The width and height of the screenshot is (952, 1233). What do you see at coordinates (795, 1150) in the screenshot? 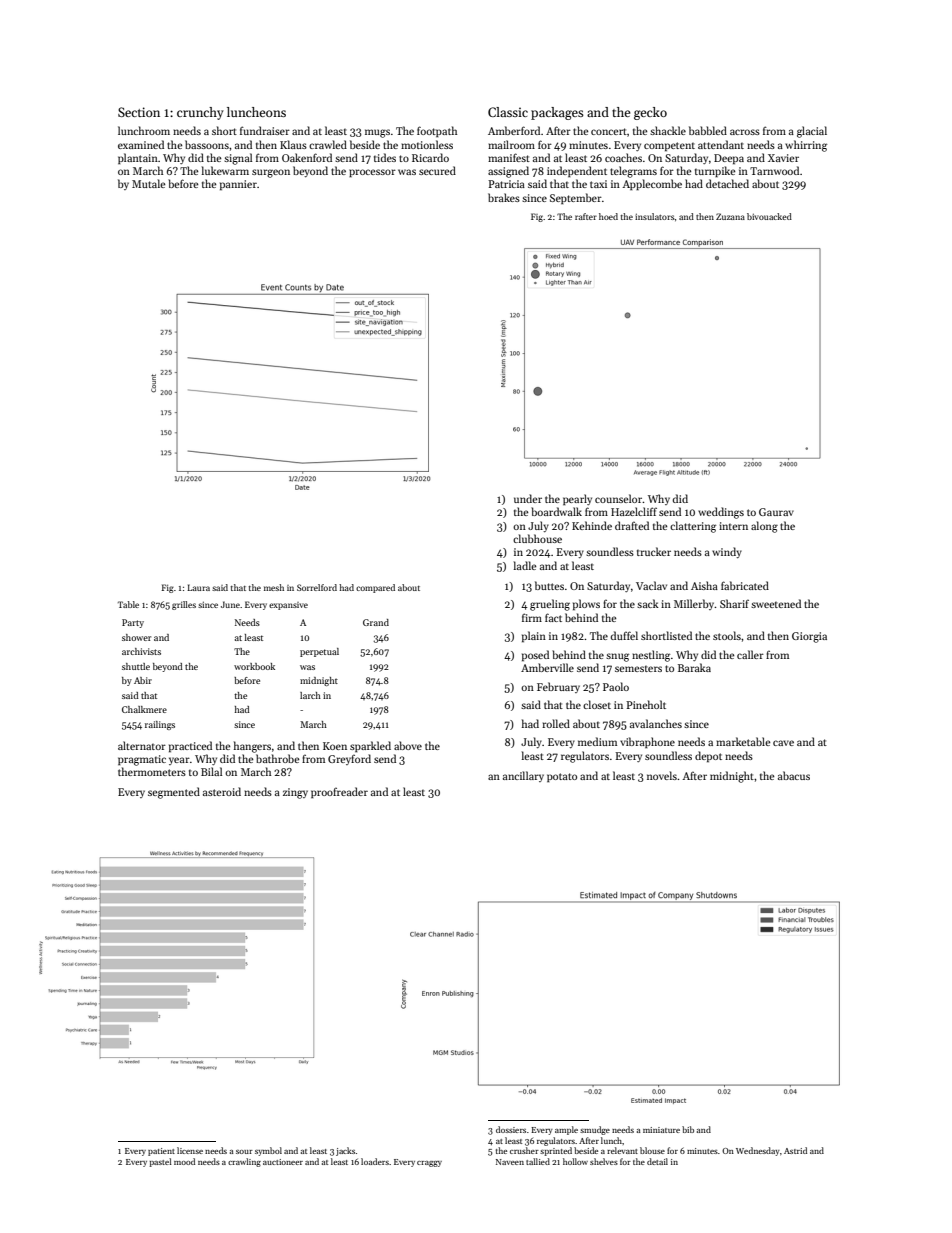
I see `Astrid` at bounding box center [795, 1150].
